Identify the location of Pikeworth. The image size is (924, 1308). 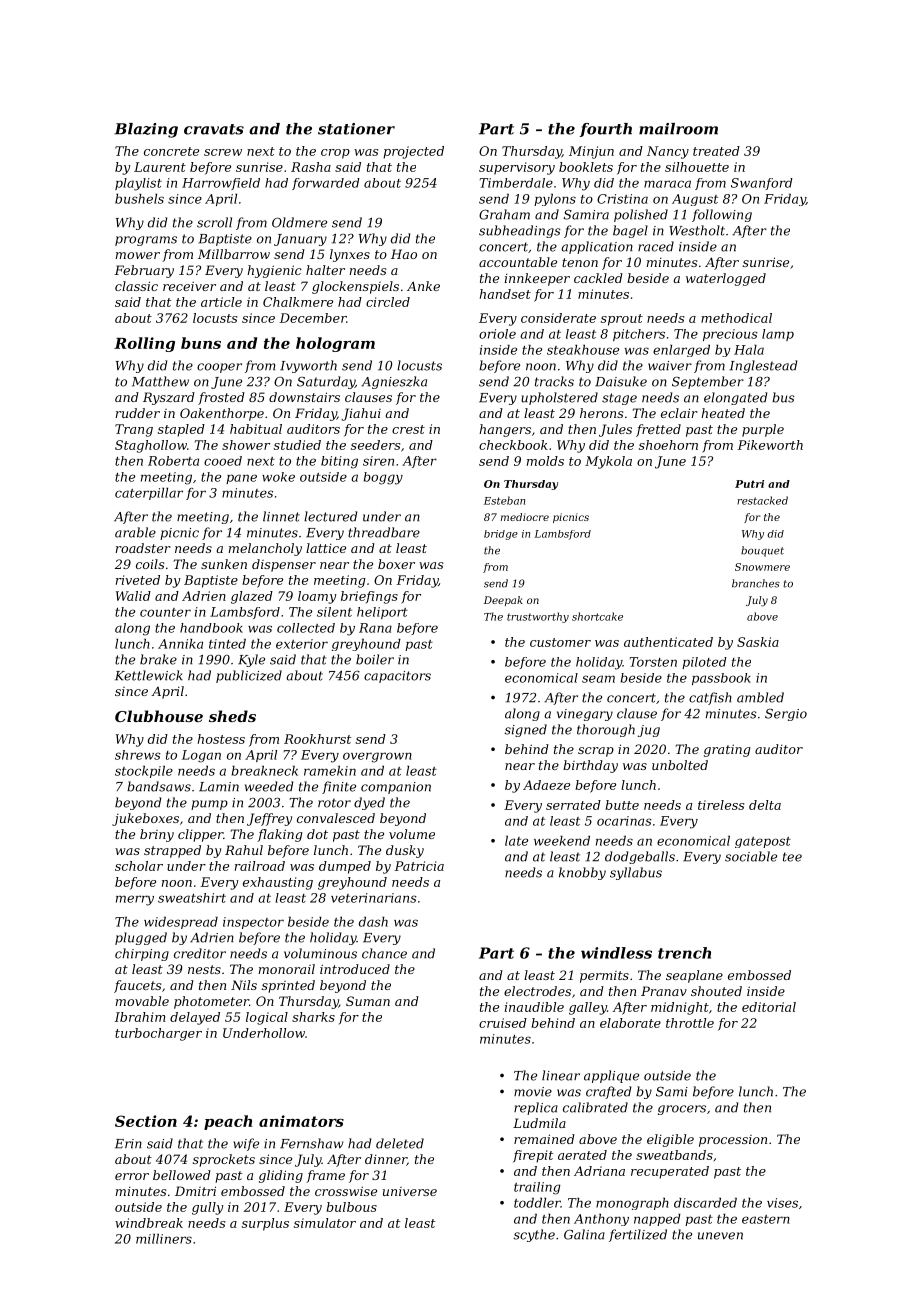
(770, 445).
